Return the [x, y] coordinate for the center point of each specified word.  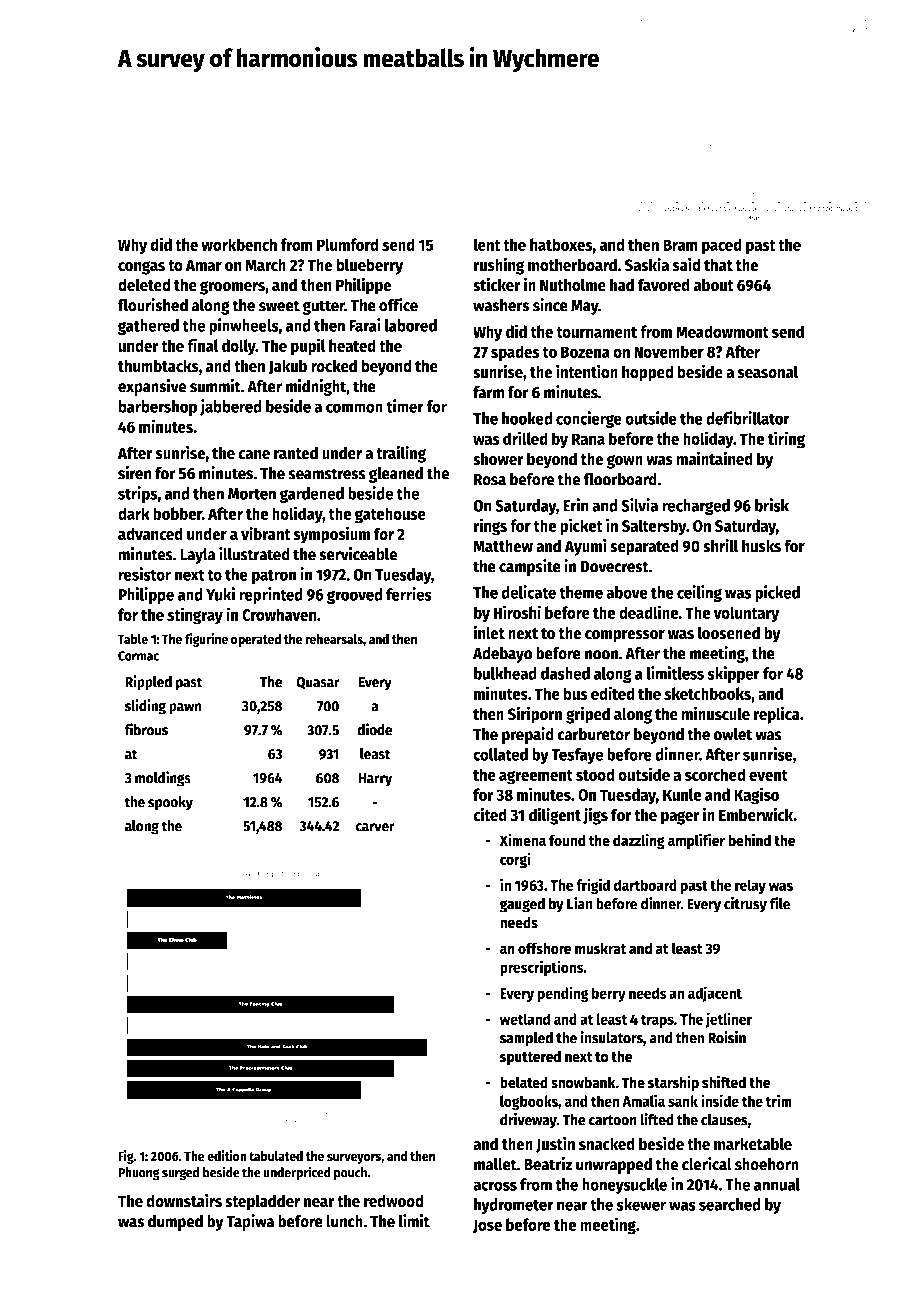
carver [375, 827]
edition [227, 1156]
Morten [252, 494]
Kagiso [756, 796]
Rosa [490, 480]
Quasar [318, 682]
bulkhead [505, 673]
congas [141, 268]
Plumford [348, 244]
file [779, 903]
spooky [170, 803]
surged [181, 1174]
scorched [715, 774]
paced [722, 246]
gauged [522, 905]
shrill [721, 545]
